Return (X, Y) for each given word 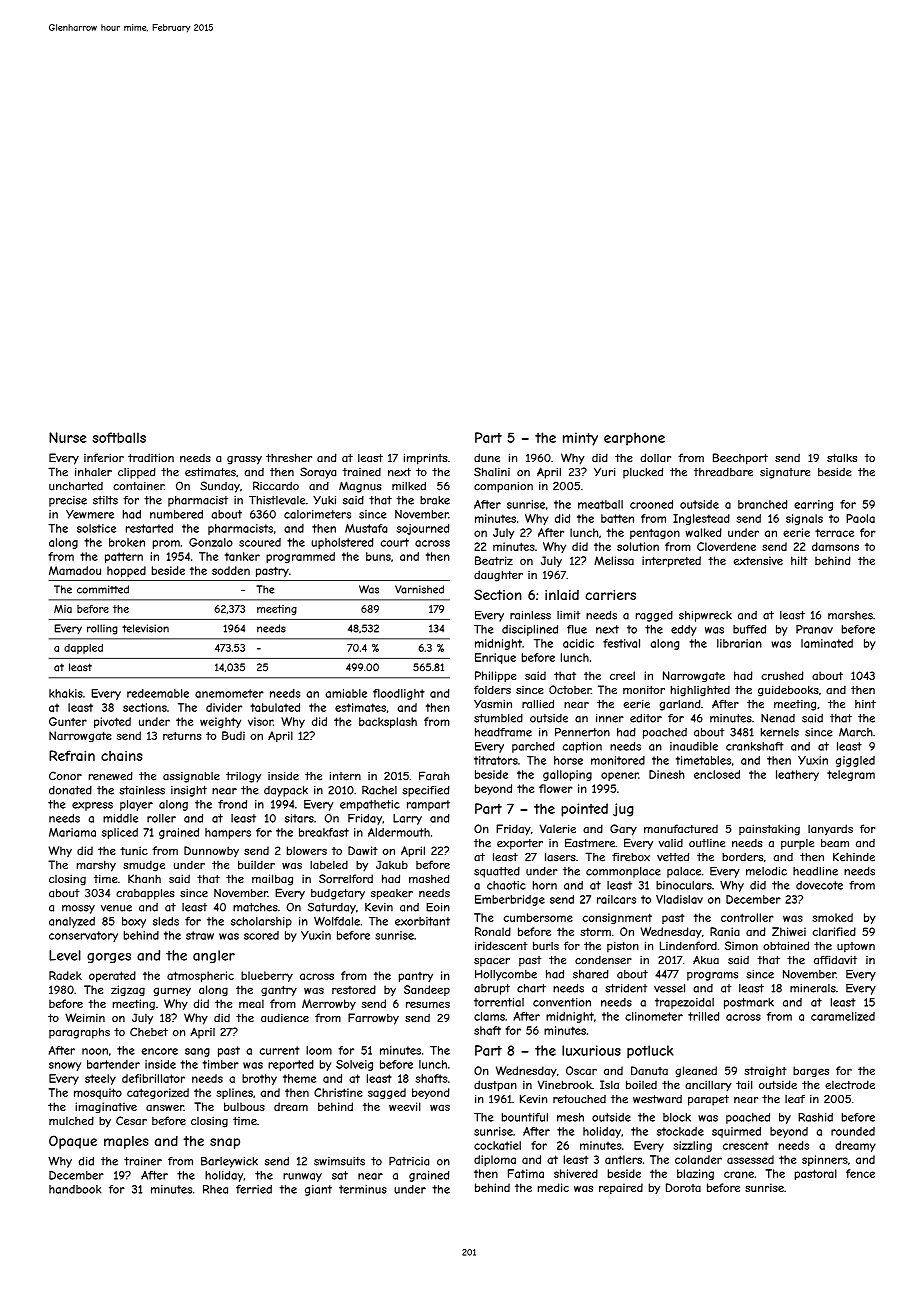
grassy (244, 460)
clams (489, 1016)
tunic (134, 850)
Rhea (215, 1189)
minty (580, 439)
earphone (634, 439)
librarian (739, 643)
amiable (346, 693)
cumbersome (538, 917)
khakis (66, 693)
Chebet (149, 1032)
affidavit (835, 960)
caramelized (843, 1016)
